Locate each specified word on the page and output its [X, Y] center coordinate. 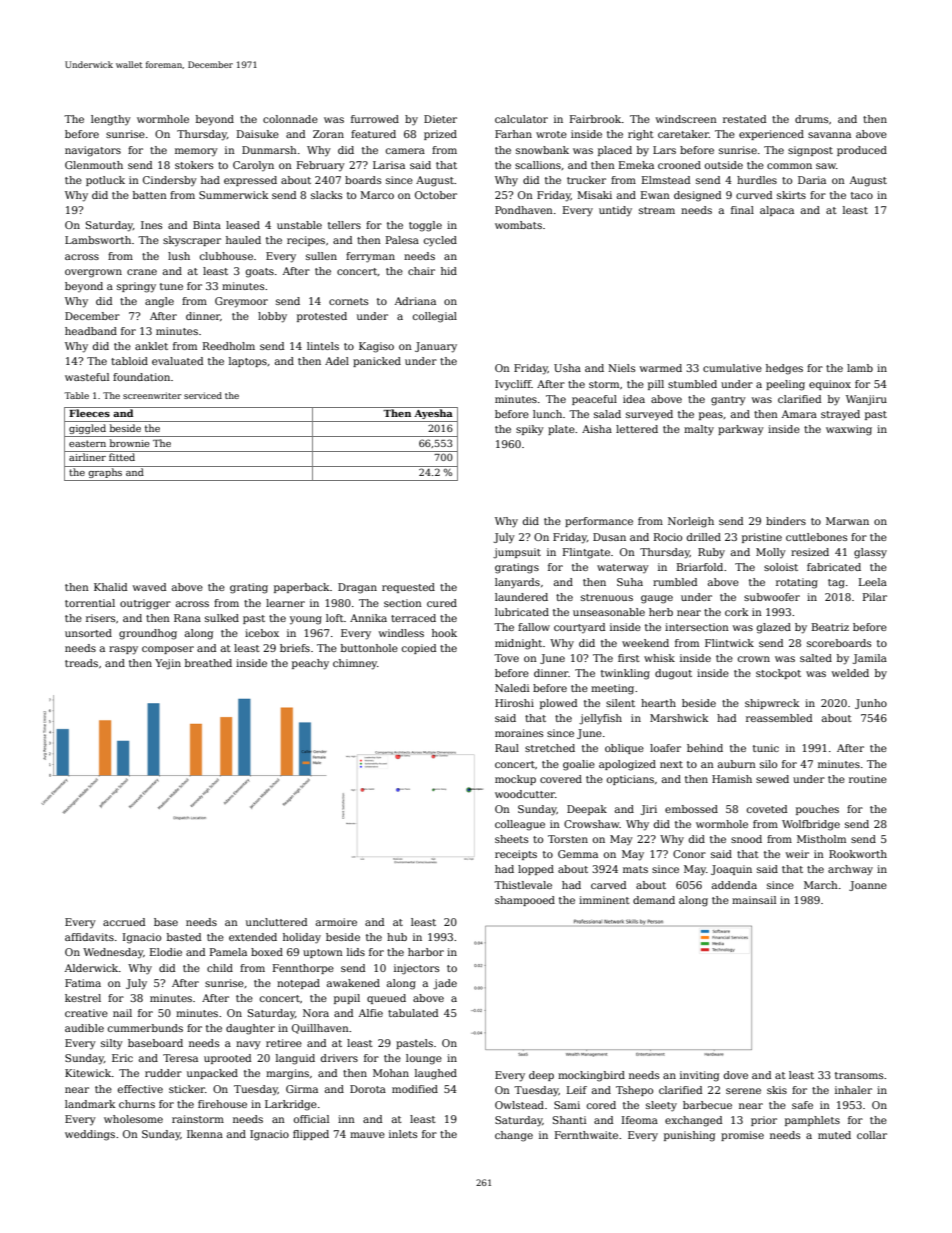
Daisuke [258, 134]
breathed [208, 663]
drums [811, 119]
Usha [567, 368]
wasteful [87, 377]
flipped [311, 1135]
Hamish [732, 779]
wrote [551, 134]
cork [737, 612]
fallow [534, 627]
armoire [336, 922]
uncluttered [276, 922]
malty [699, 430]
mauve [367, 1135]
